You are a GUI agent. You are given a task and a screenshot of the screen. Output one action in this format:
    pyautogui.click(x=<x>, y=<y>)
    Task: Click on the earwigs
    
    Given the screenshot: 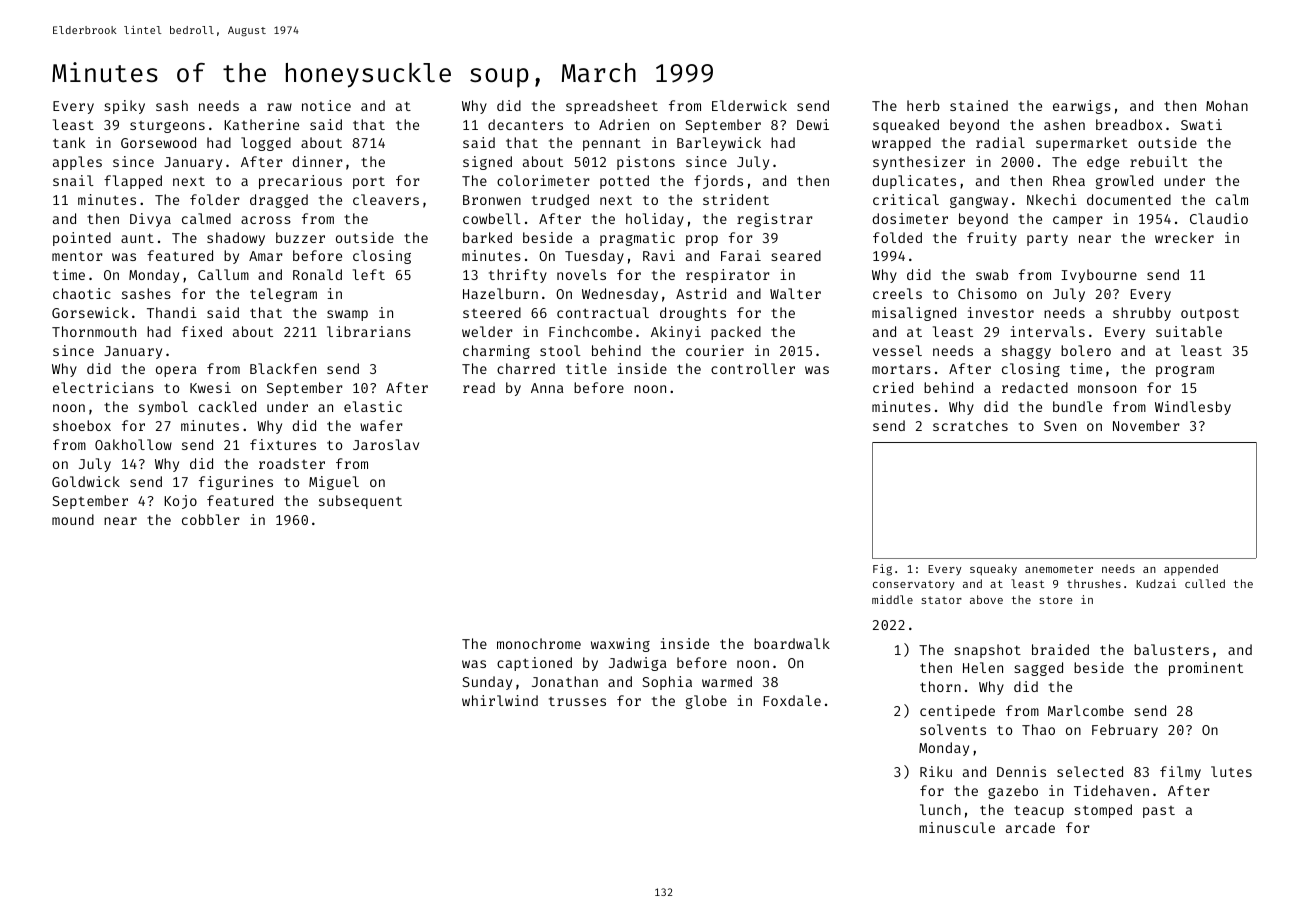 What is the action you would take?
    pyautogui.click(x=1082, y=107)
